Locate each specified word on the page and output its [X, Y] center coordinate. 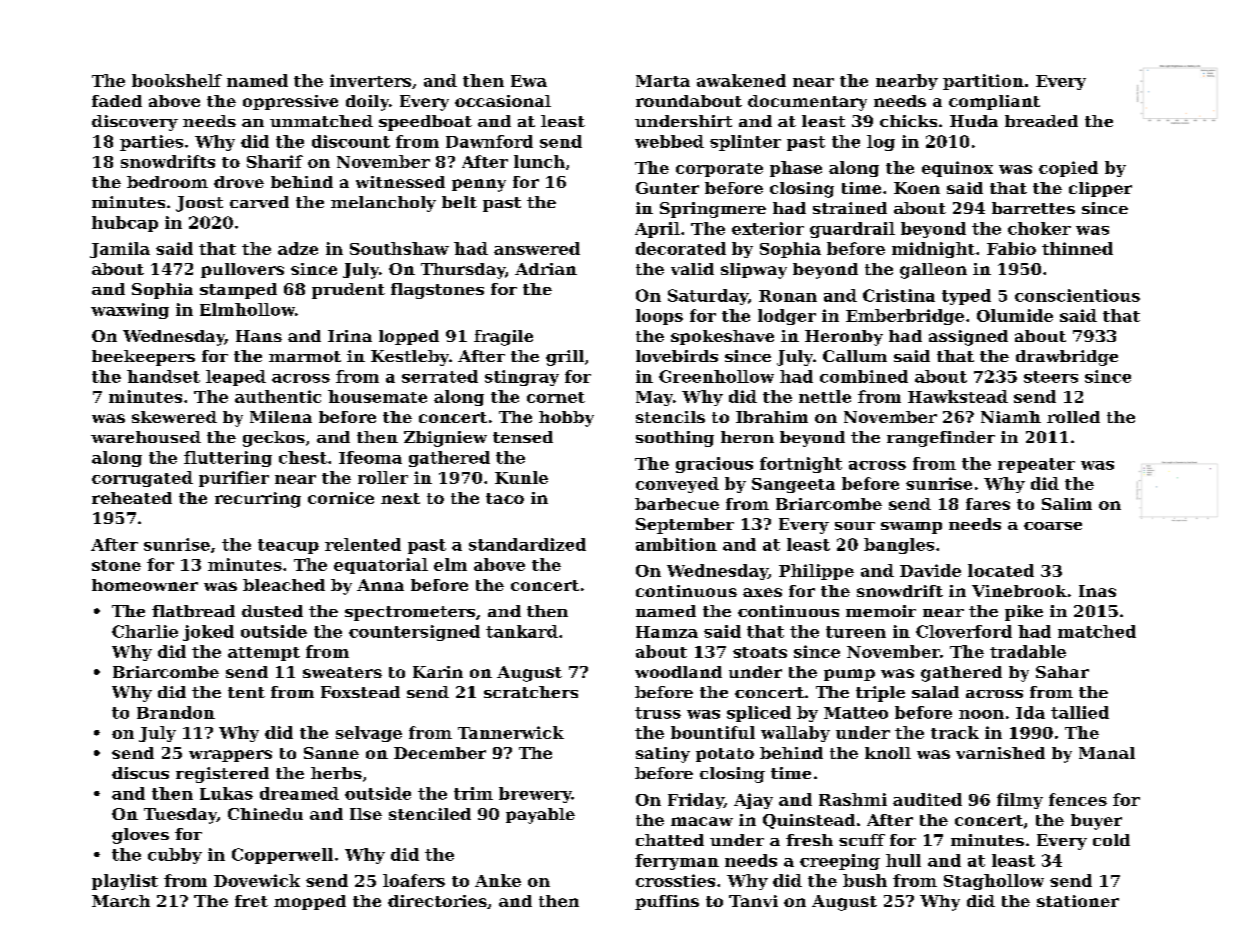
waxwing [130, 311]
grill [565, 358]
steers [1051, 377]
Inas [1097, 591]
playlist [125, 882]
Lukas [226, 793]
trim [473, 793]
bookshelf [177, 80]
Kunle [521, 477]
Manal [1107, 753]
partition [983, 82]
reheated [132, 498]
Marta [663, 81]
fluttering [228, 459]
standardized [527, 544]
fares [988, 504]
